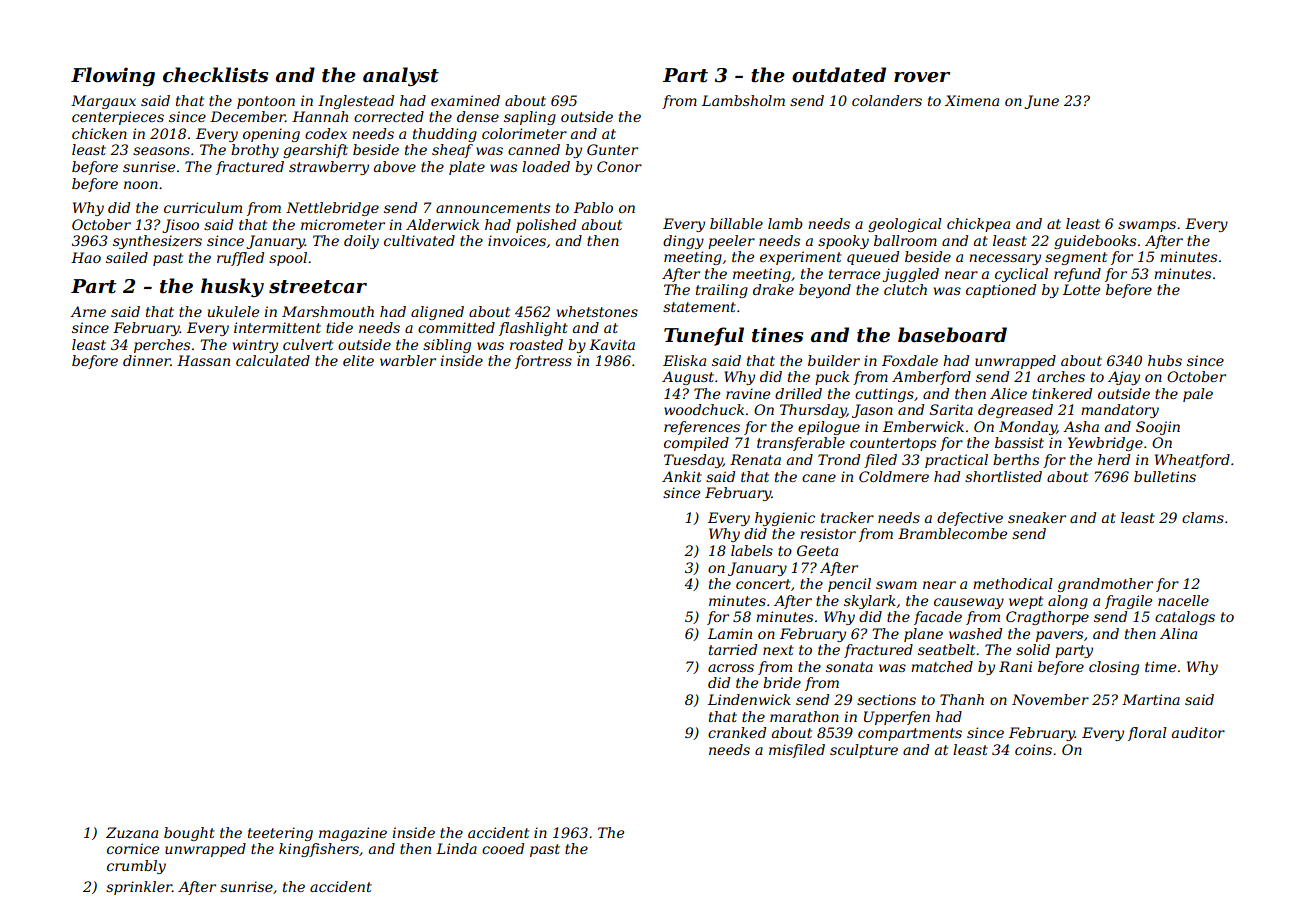  I want to click on bought, so click(189, 834).
